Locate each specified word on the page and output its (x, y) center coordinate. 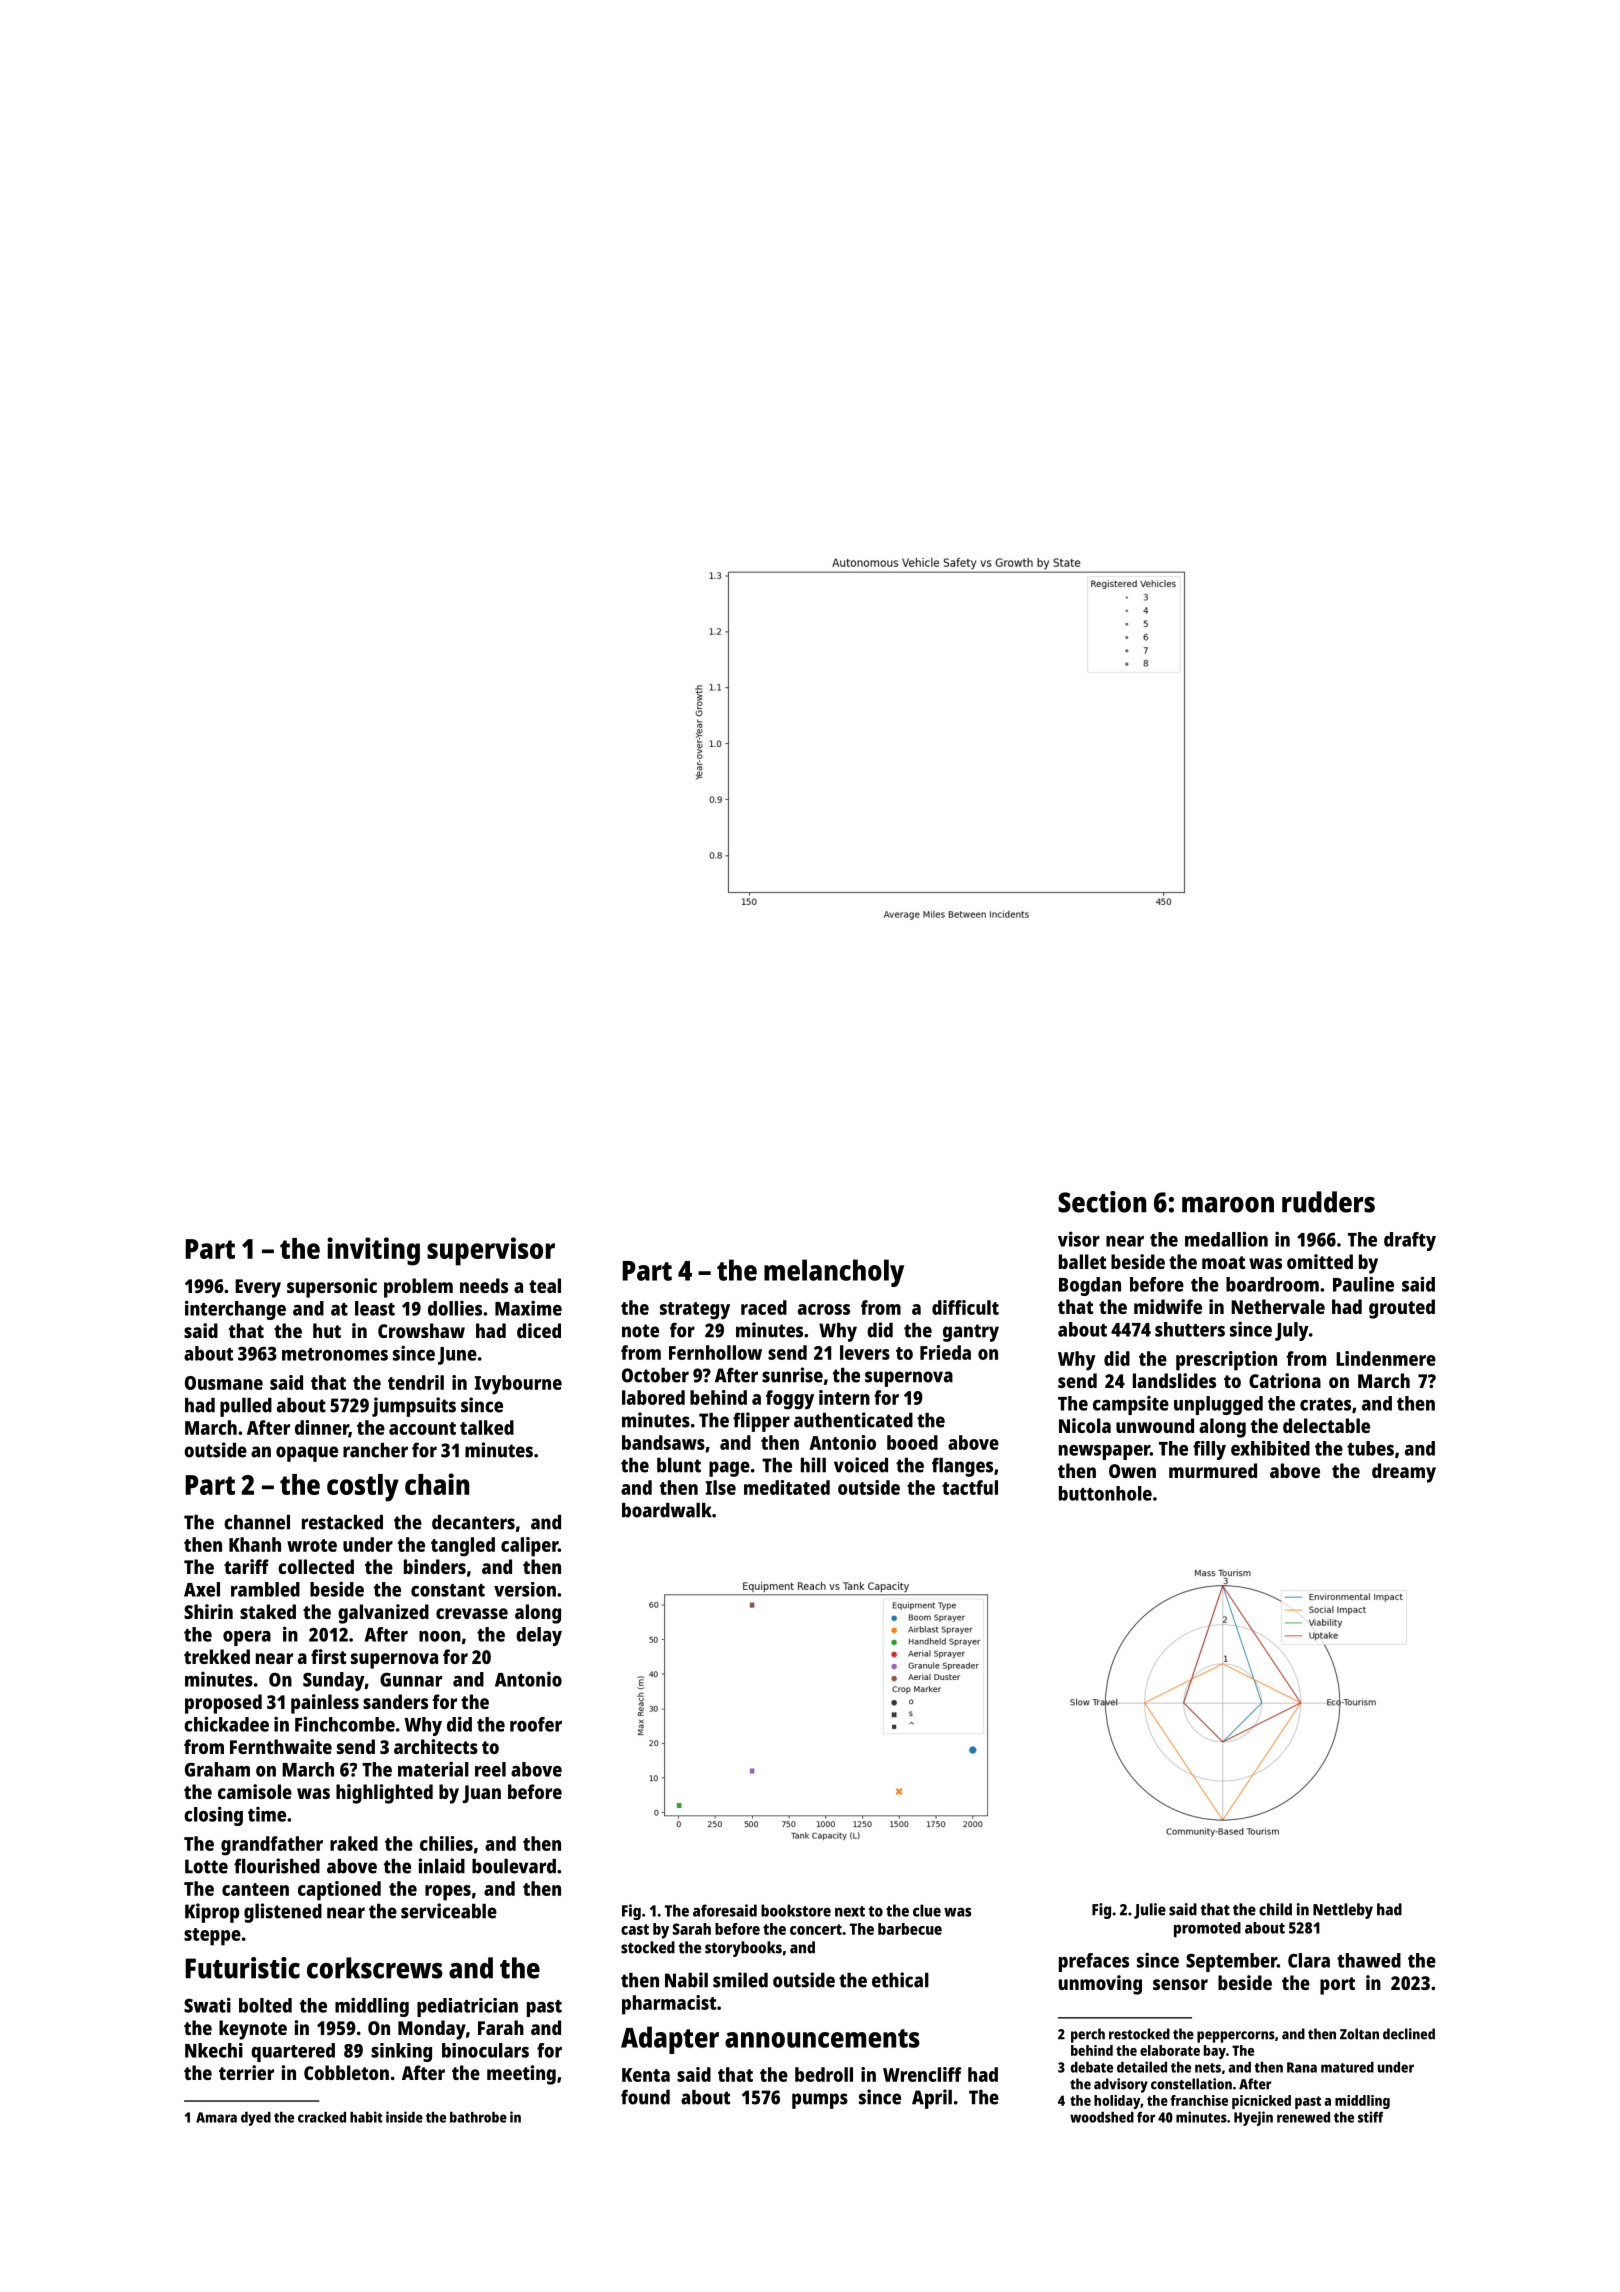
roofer (536, 1724)
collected (316, 1566)
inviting (373, 1251)
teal (545, 1285)
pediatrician (467, 2007)
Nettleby (1343, 1911)
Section (1102, 1202)
